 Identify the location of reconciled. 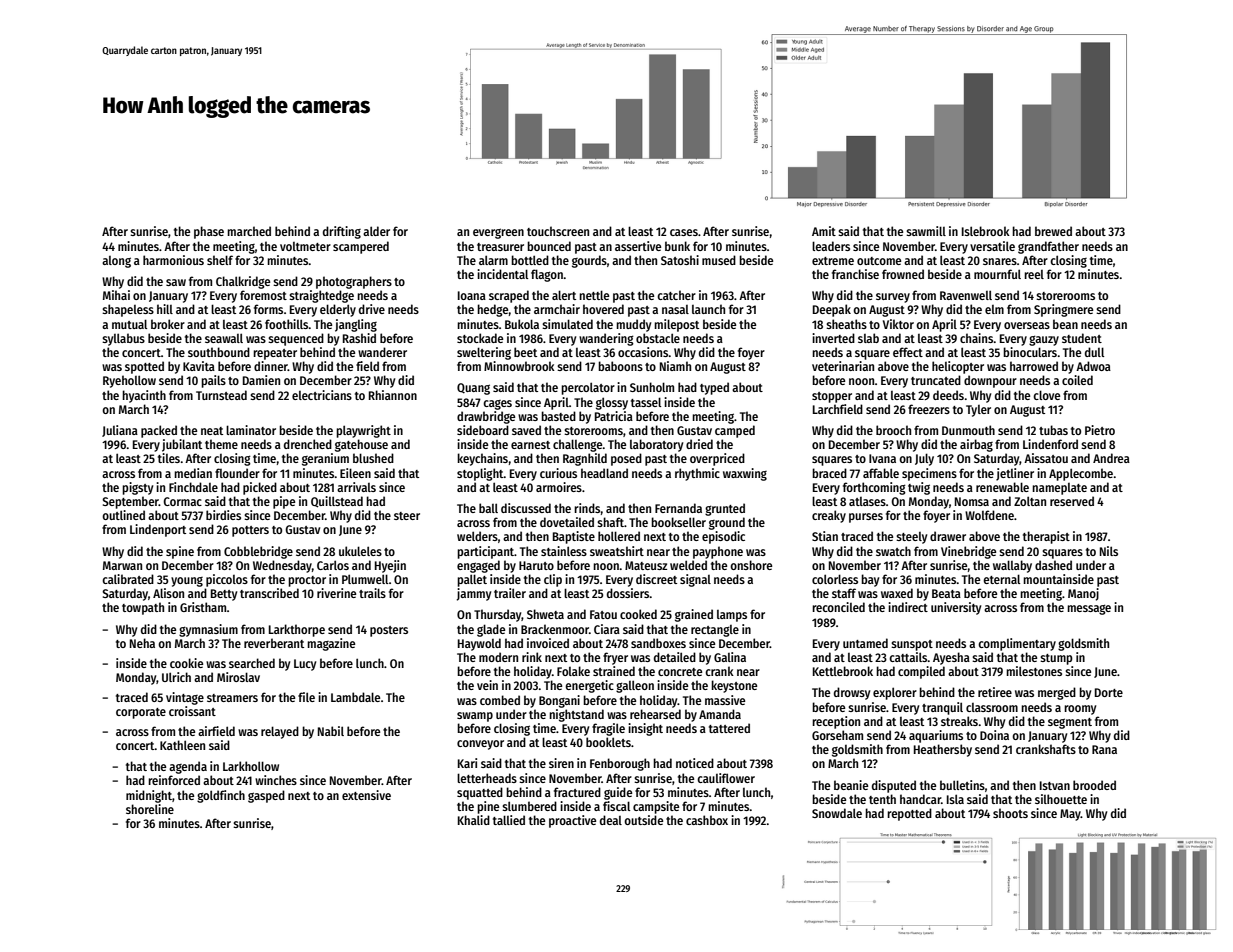
(838, 607).
